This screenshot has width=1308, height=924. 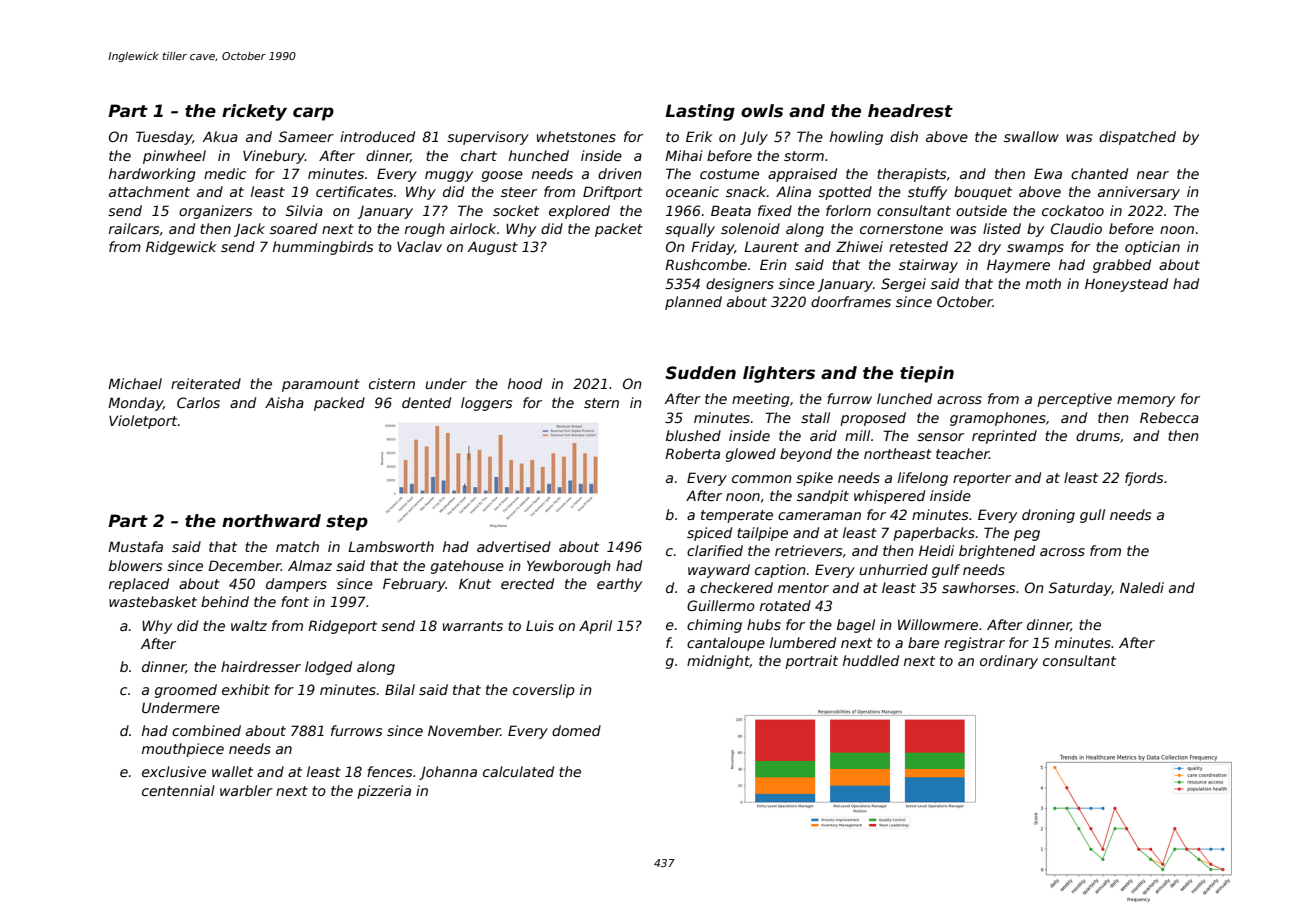 I want to click on Akua, so click(x=220, y=136).
